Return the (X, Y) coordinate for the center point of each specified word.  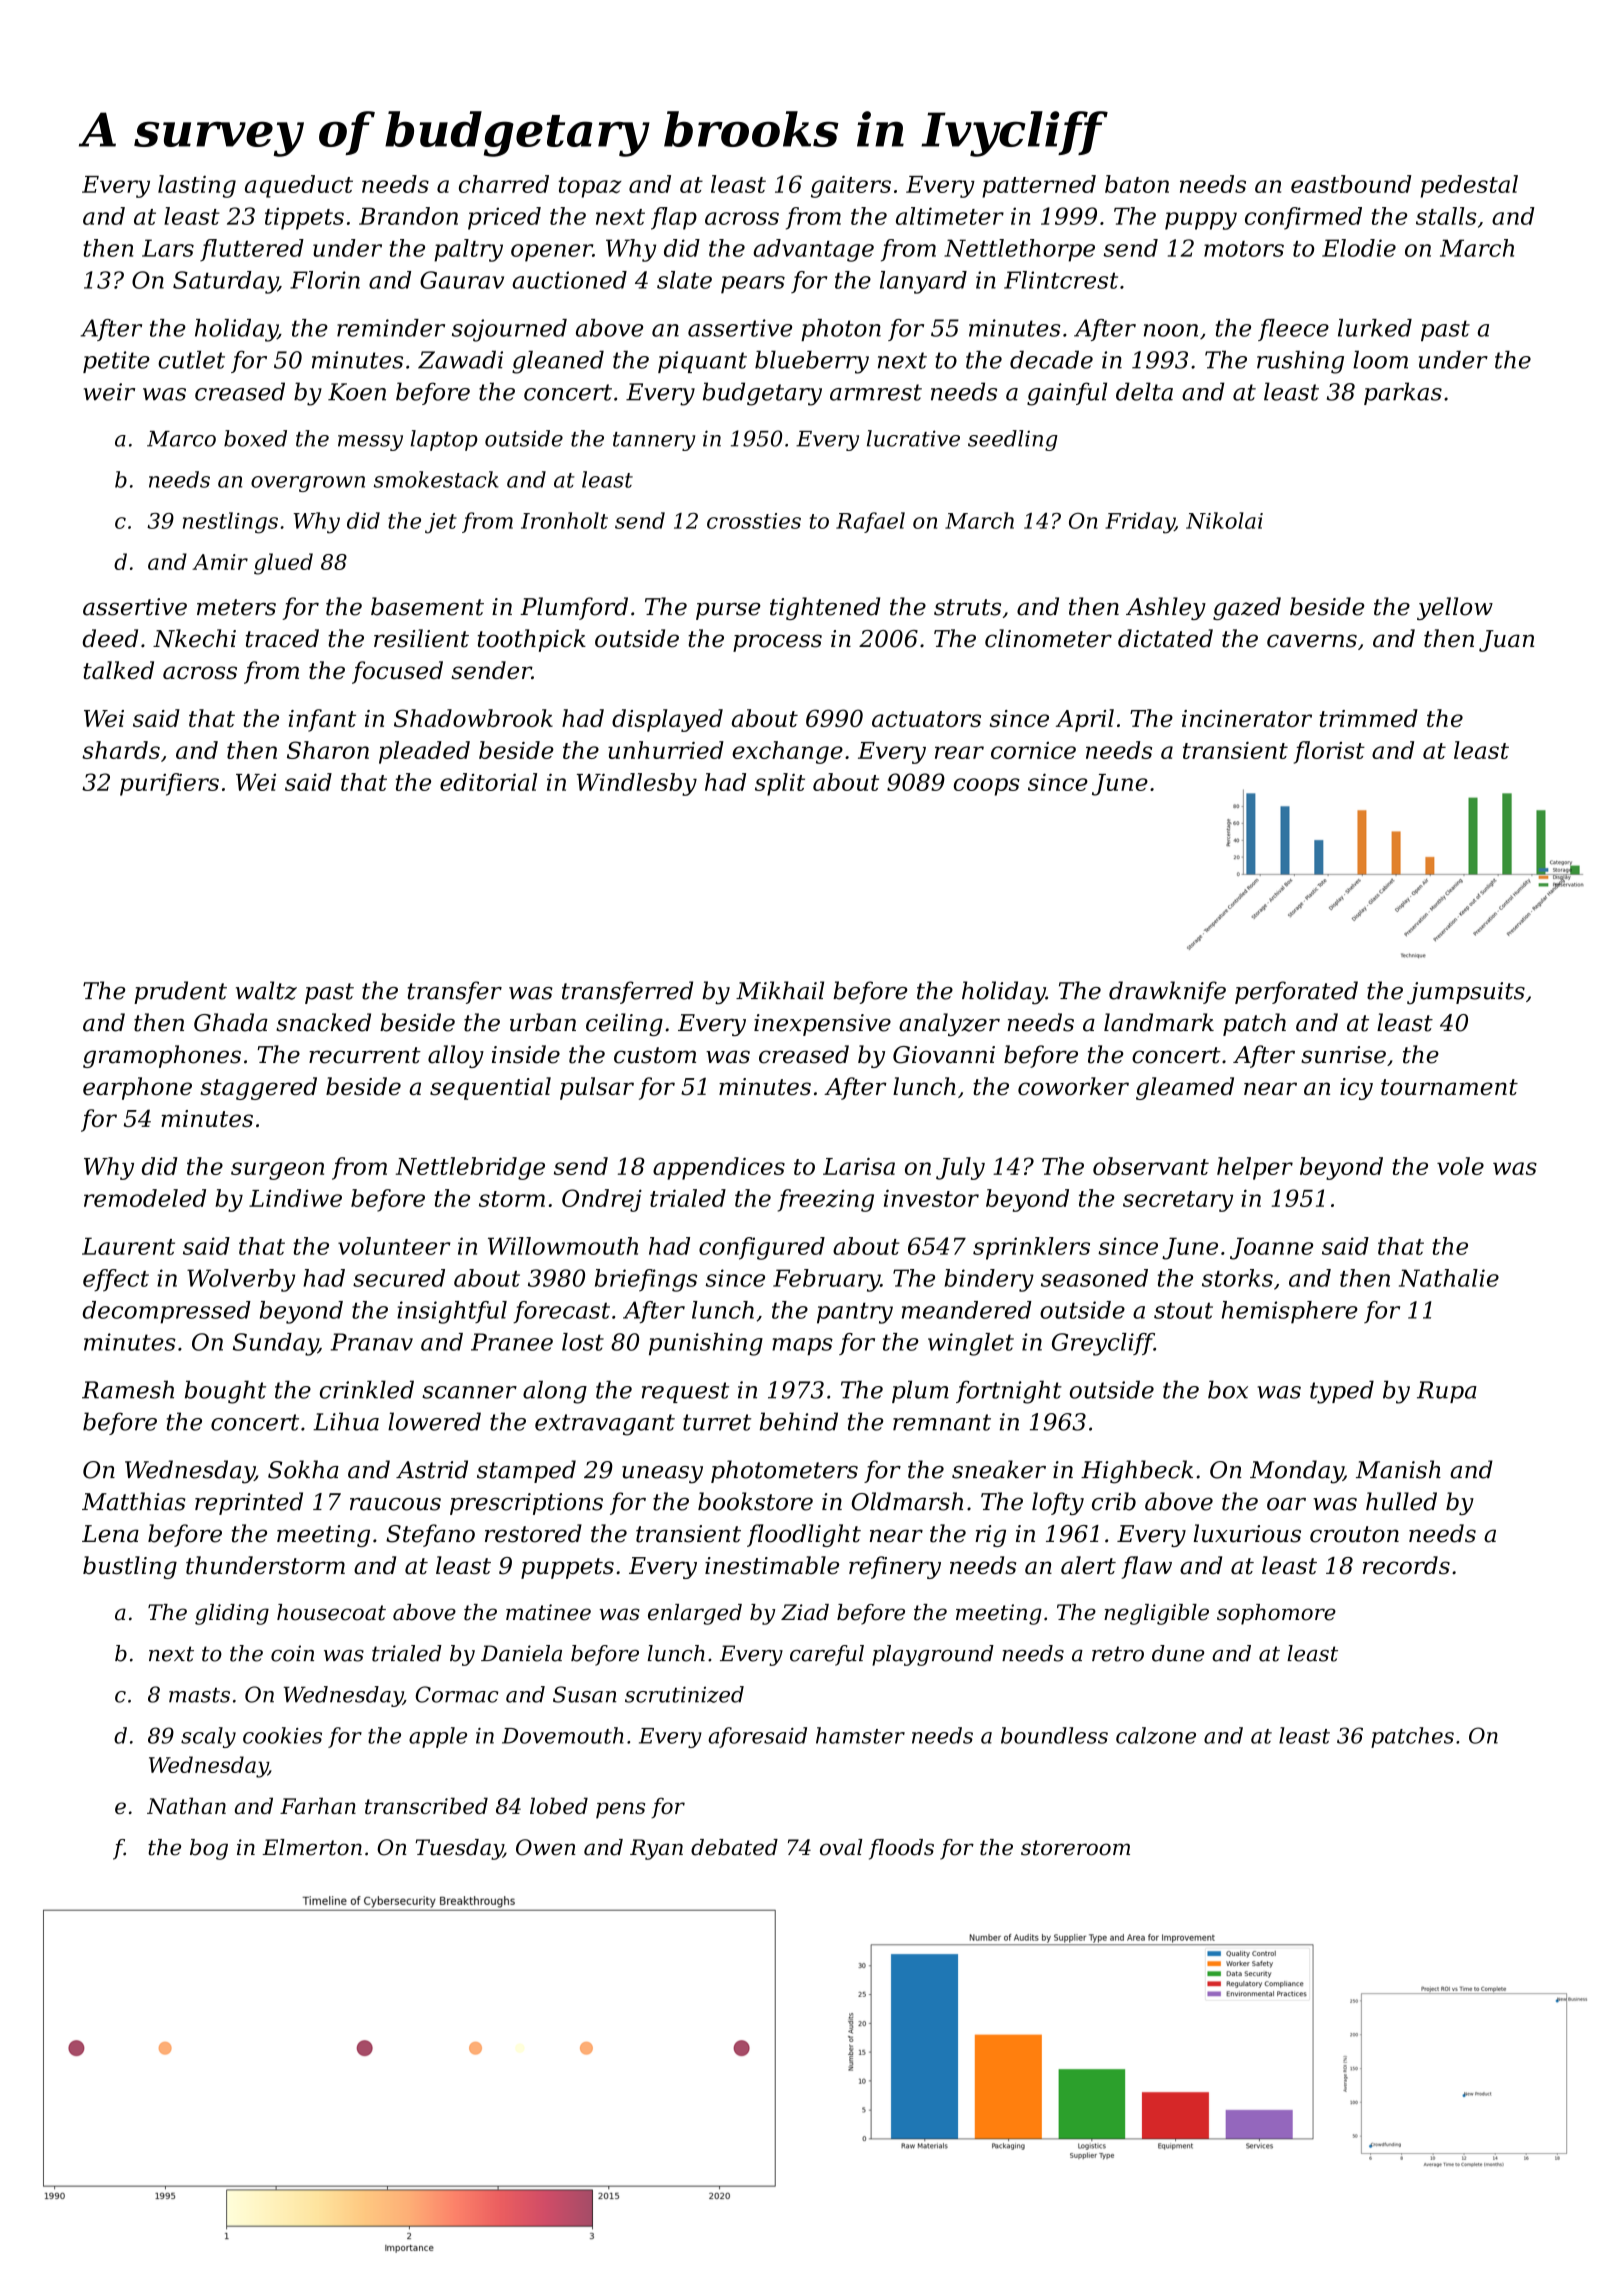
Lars (168, 248)
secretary (1178, 1201)
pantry (855, 1313)
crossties (754, 521)
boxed (255, 438)
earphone (137, 1088)
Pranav (372, 1342)
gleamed (1185, 1088)
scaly (208, 1737)
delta (1144, 391)
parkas (1403, 393)
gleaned (558, 362)
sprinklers (1031, 1248)
